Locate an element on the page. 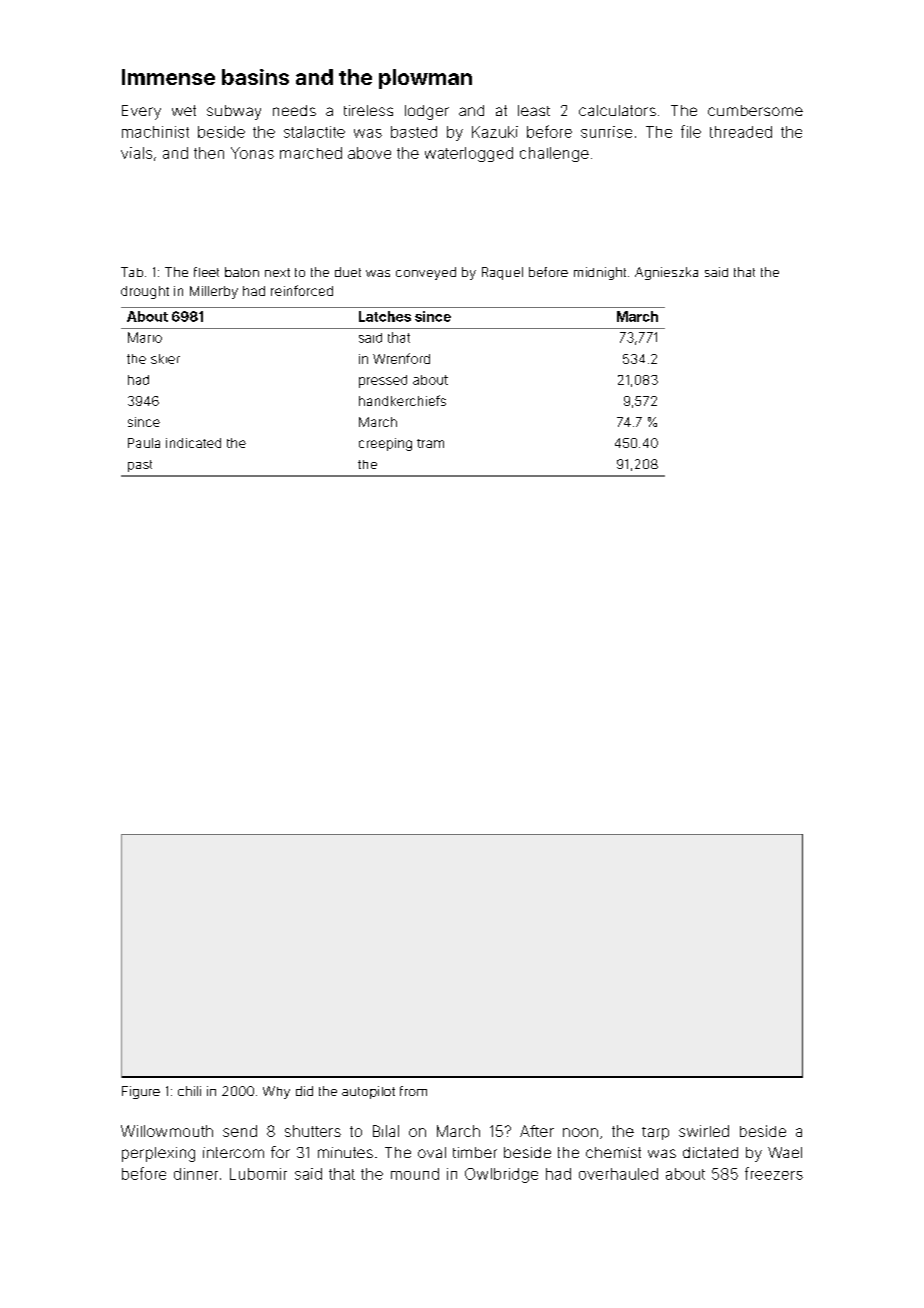 This image has height=1308, width=924. plowman is located at coordinates (425, 79).
